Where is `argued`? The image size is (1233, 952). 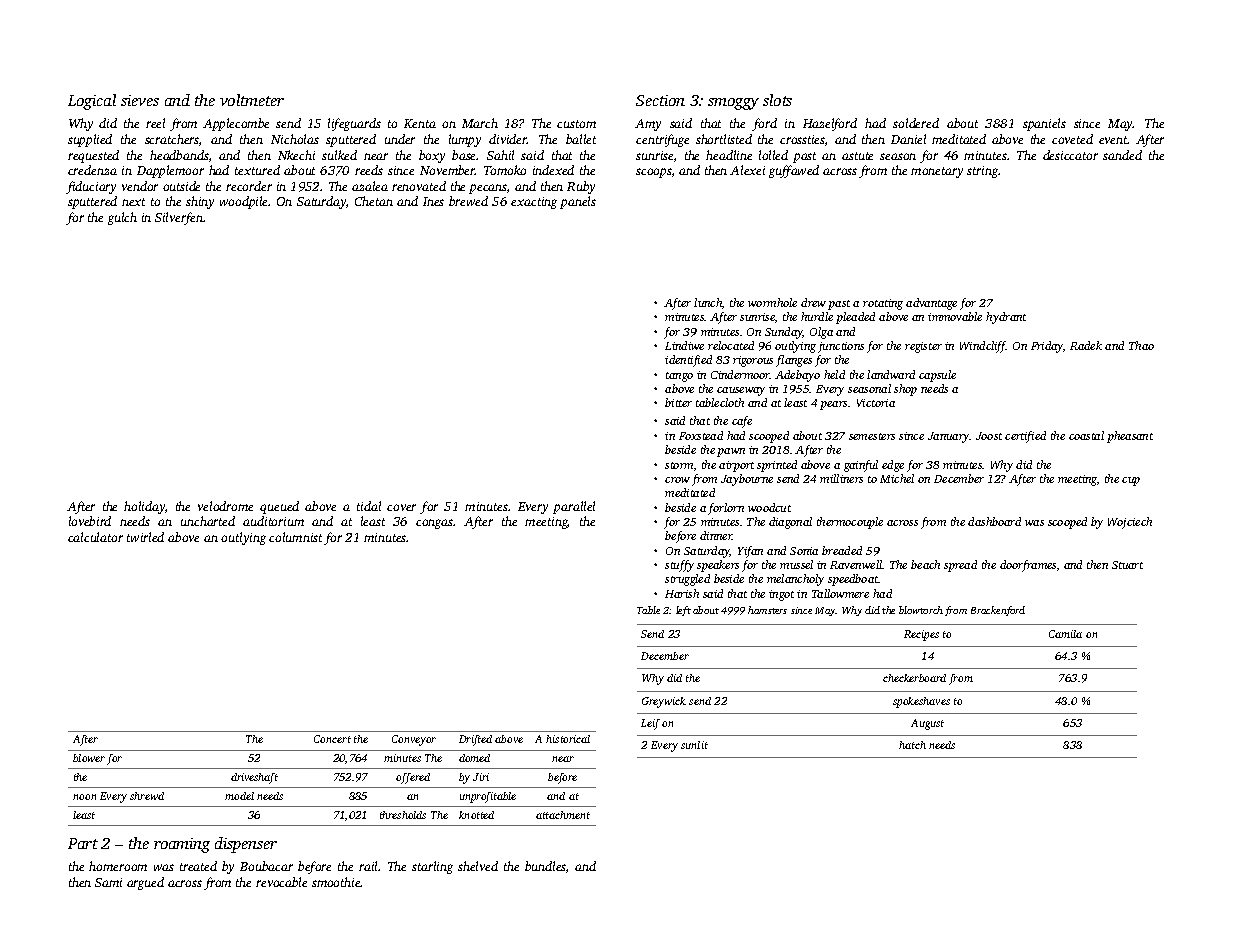
argued is located at coordinates (145, 883).
